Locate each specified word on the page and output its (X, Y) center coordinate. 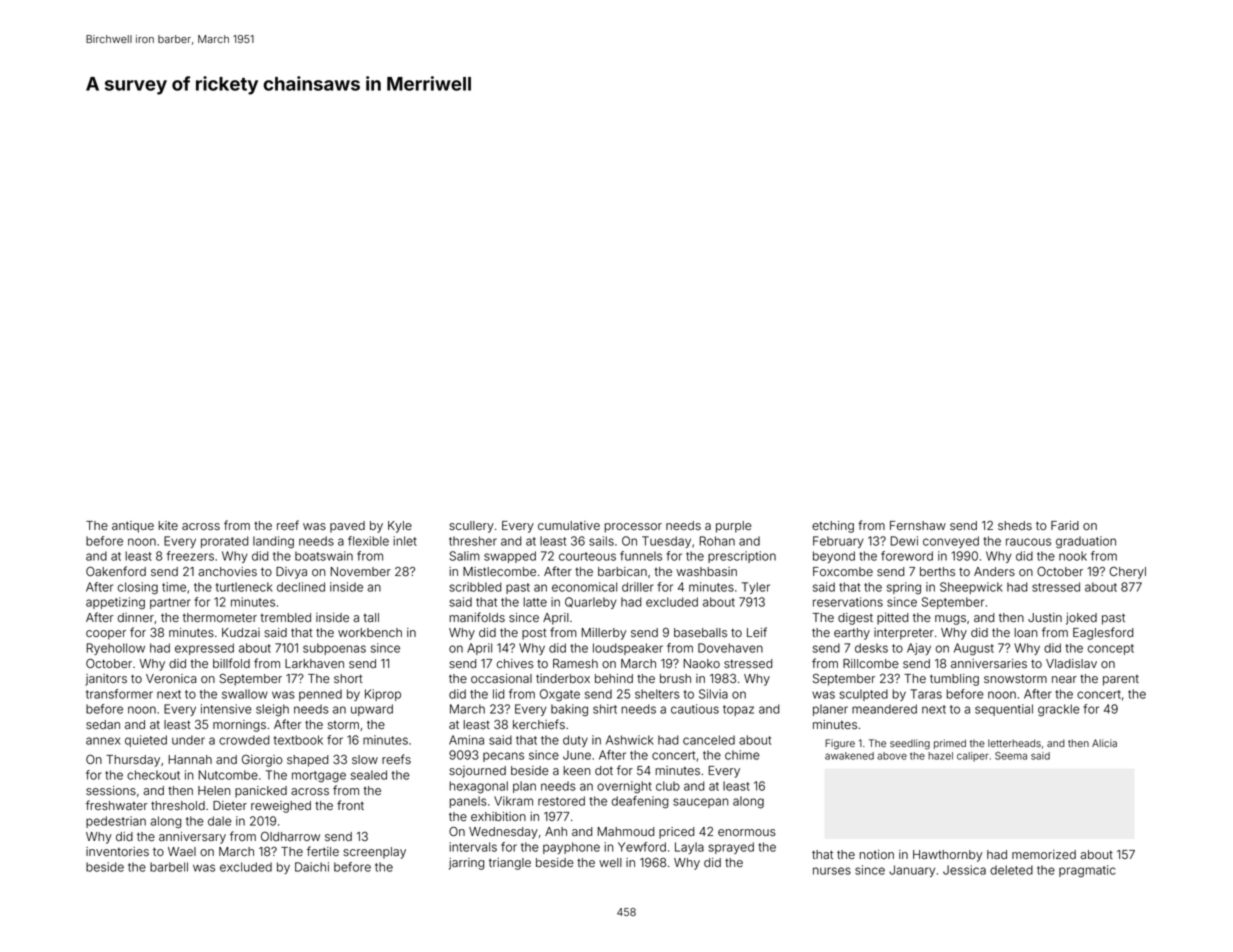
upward (372, 710)
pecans (503, 757)
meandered (884, 709)
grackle (1059, 710)
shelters (657, 694)
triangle (510, 864)
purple (733, 527)
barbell (169, 867)
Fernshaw (918, 526)
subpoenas (334, 649)
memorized (1044, 855)
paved (347, 527)
